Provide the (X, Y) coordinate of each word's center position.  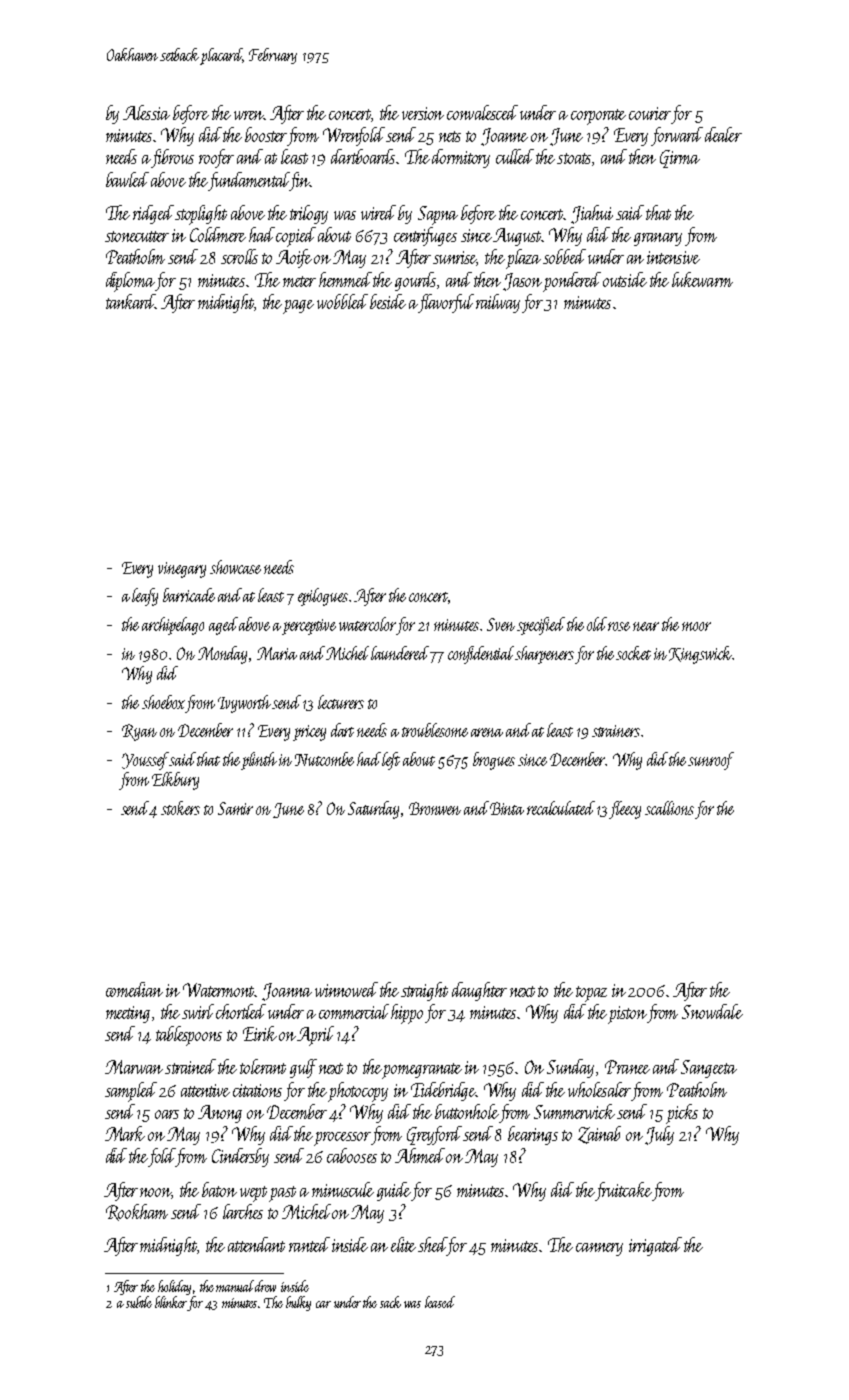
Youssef (145, 761)
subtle (139, 1302)
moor (696, 626)
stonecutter (137, 236)
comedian (134, 989)
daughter (479, 991)
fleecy (625, 810)
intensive (673, 257)
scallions (669, 808)
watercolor (367, 624)
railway (498, 303)
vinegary (182, 570)
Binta (507, 808)
